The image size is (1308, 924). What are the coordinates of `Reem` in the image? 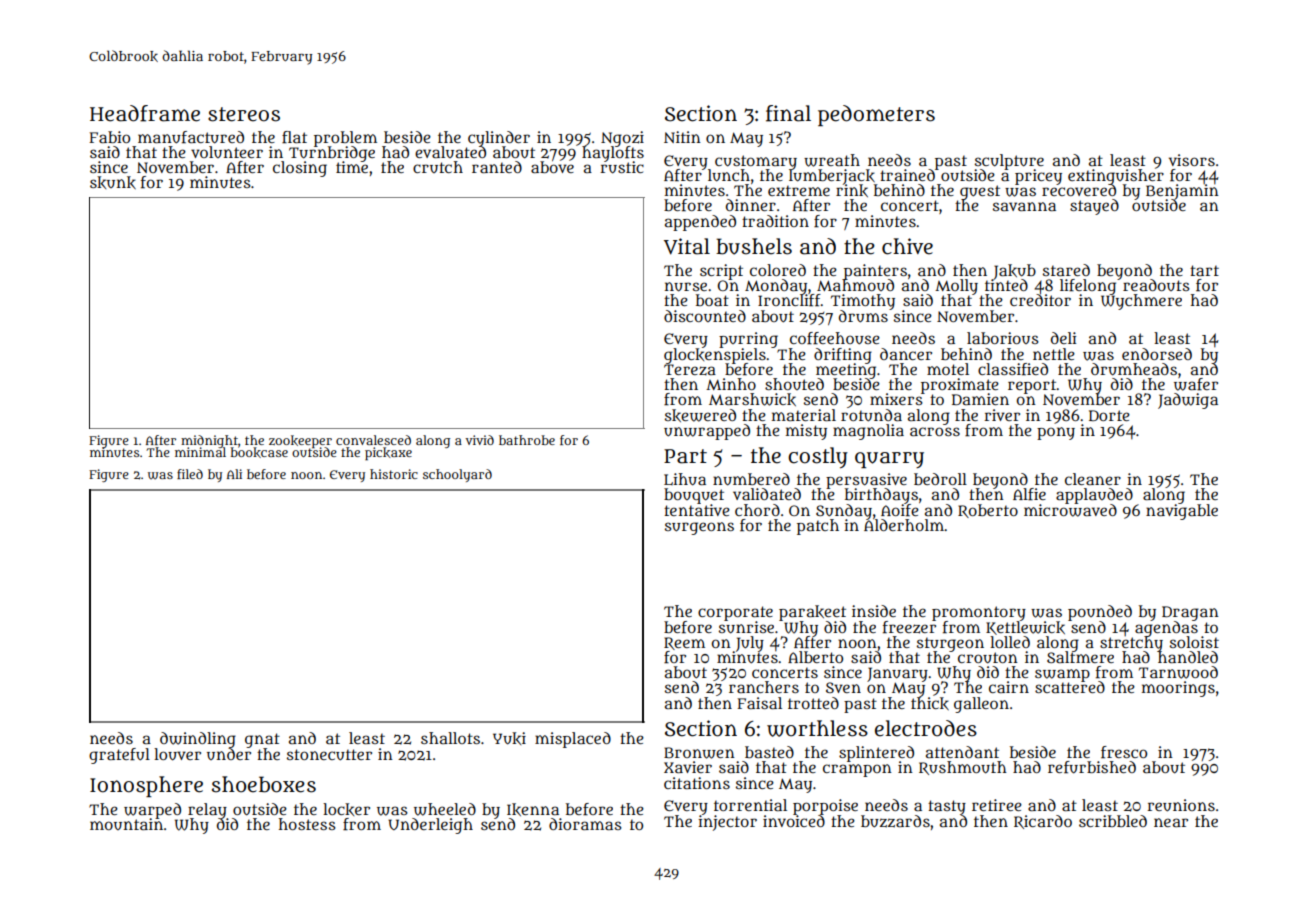 It's located at (684, 643).
